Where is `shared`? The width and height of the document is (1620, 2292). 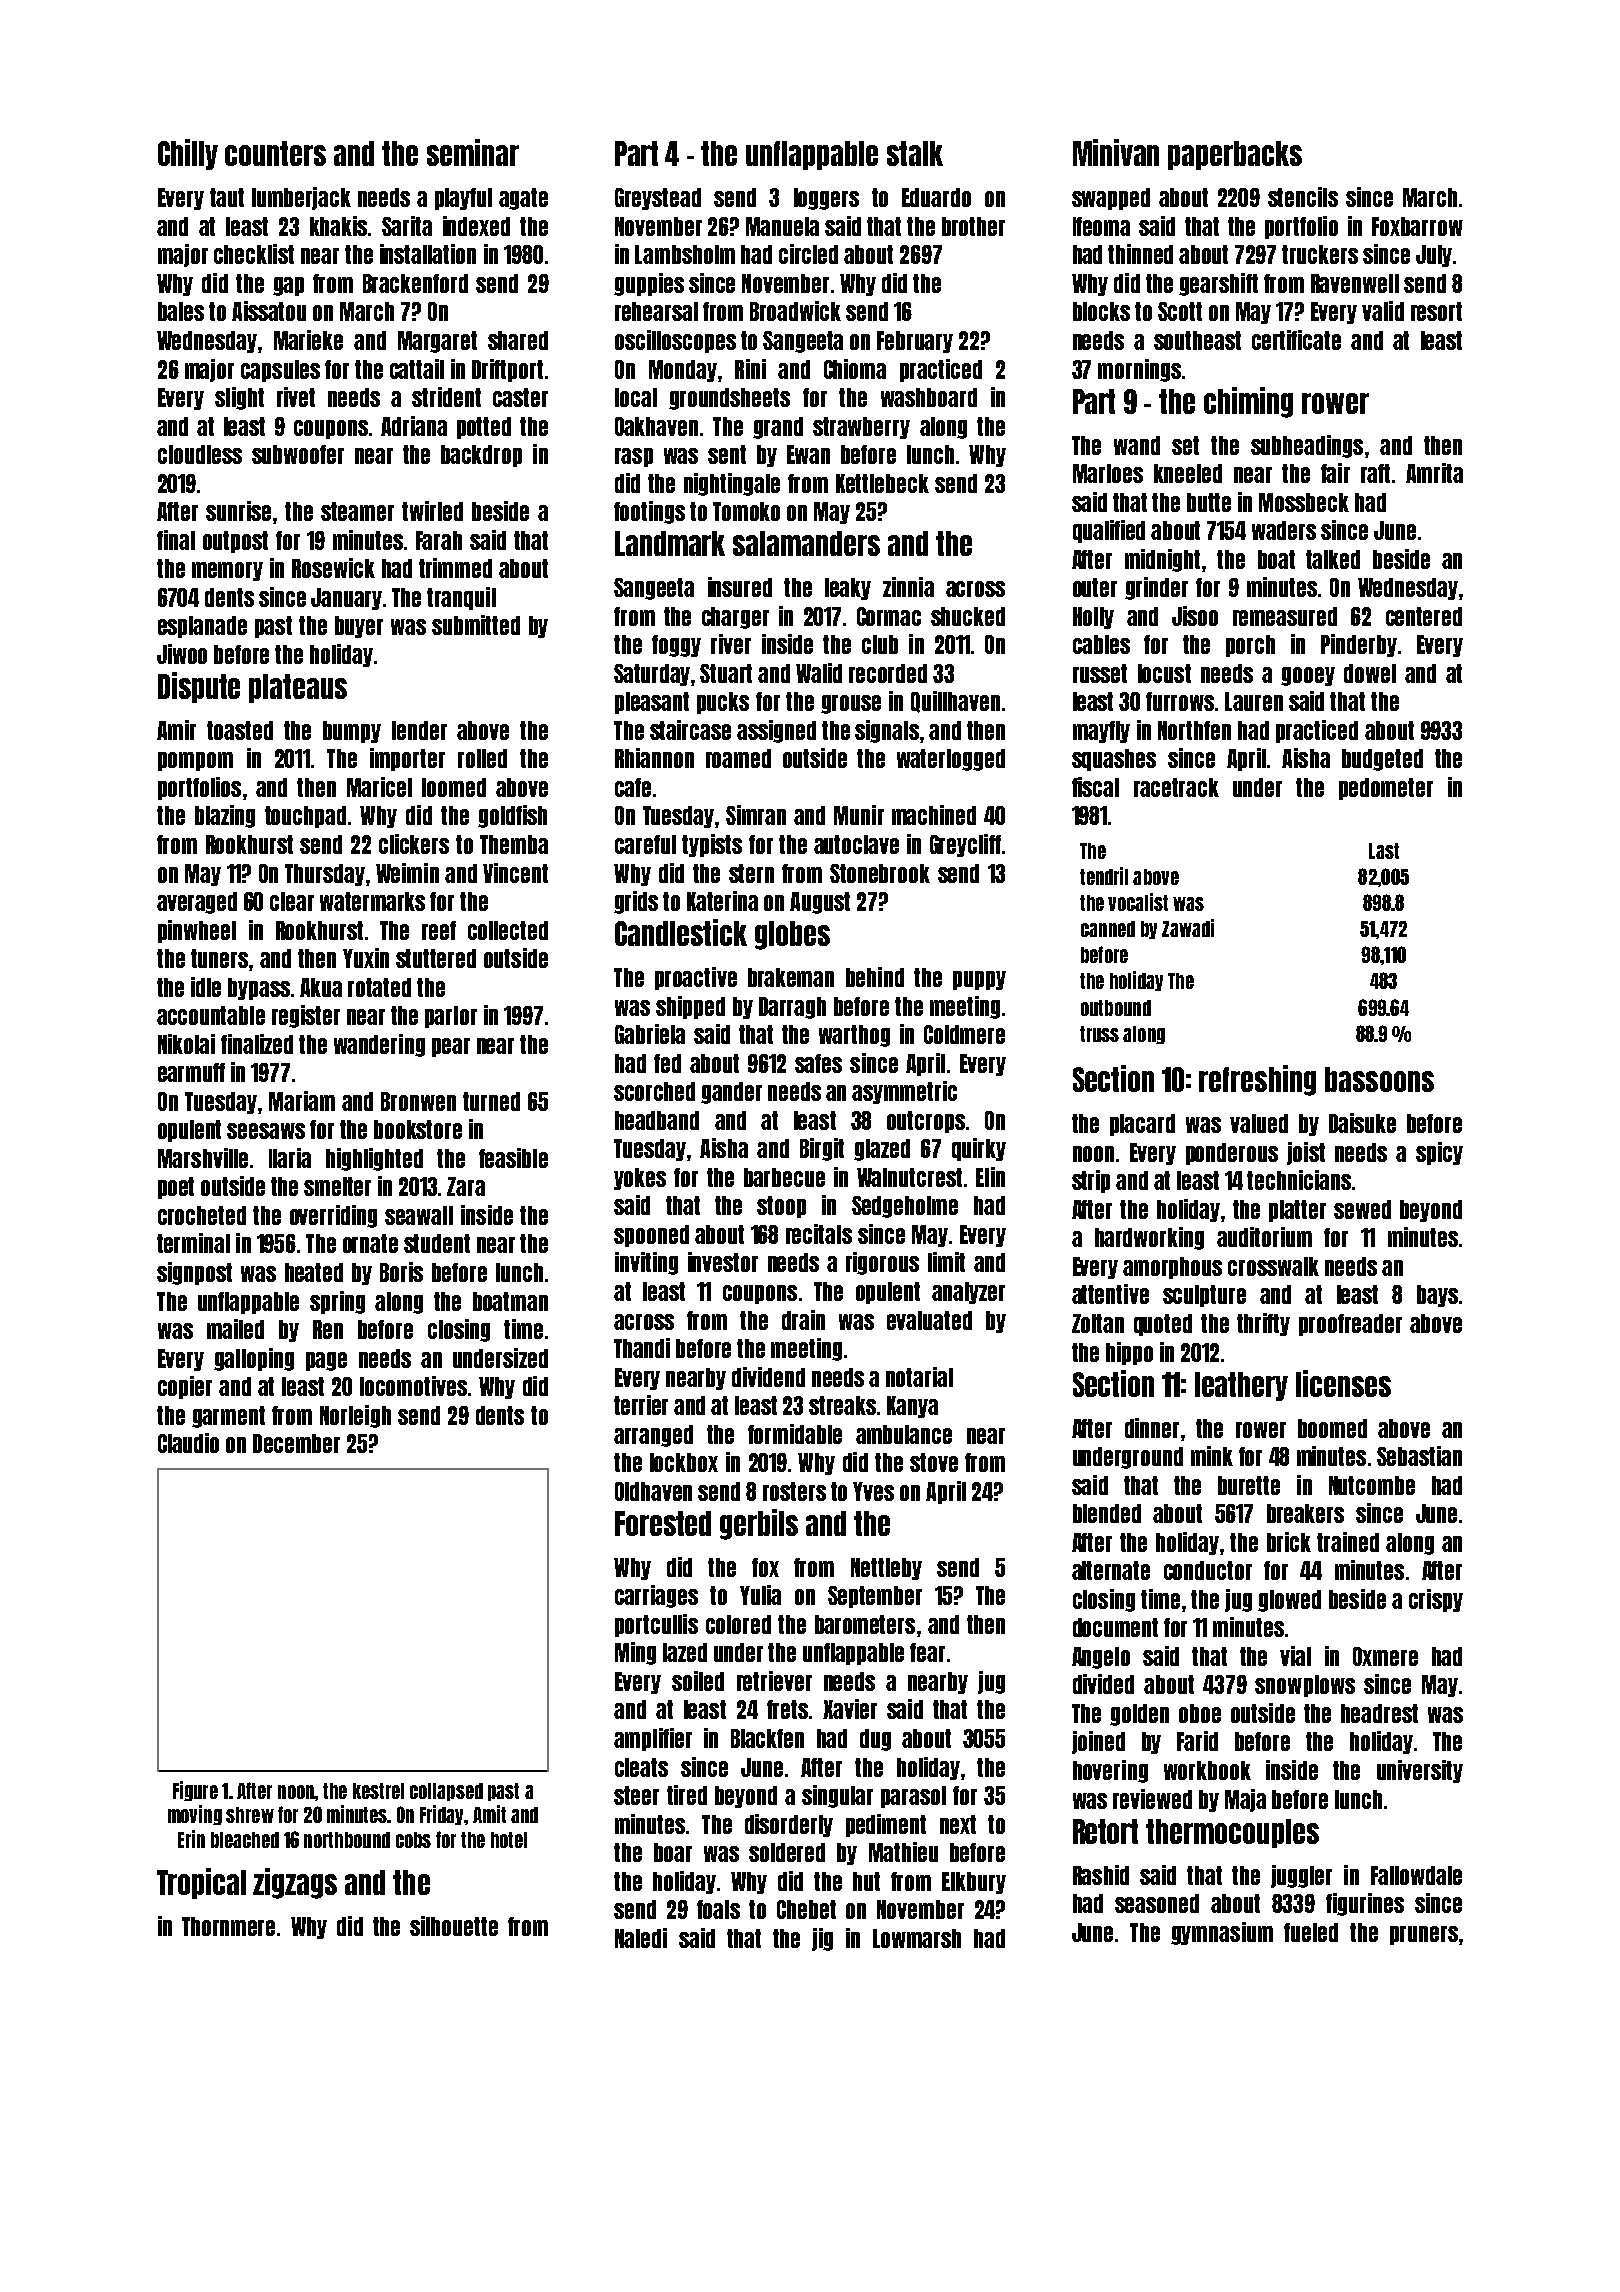
shared is located at coordinates (518, 340).
